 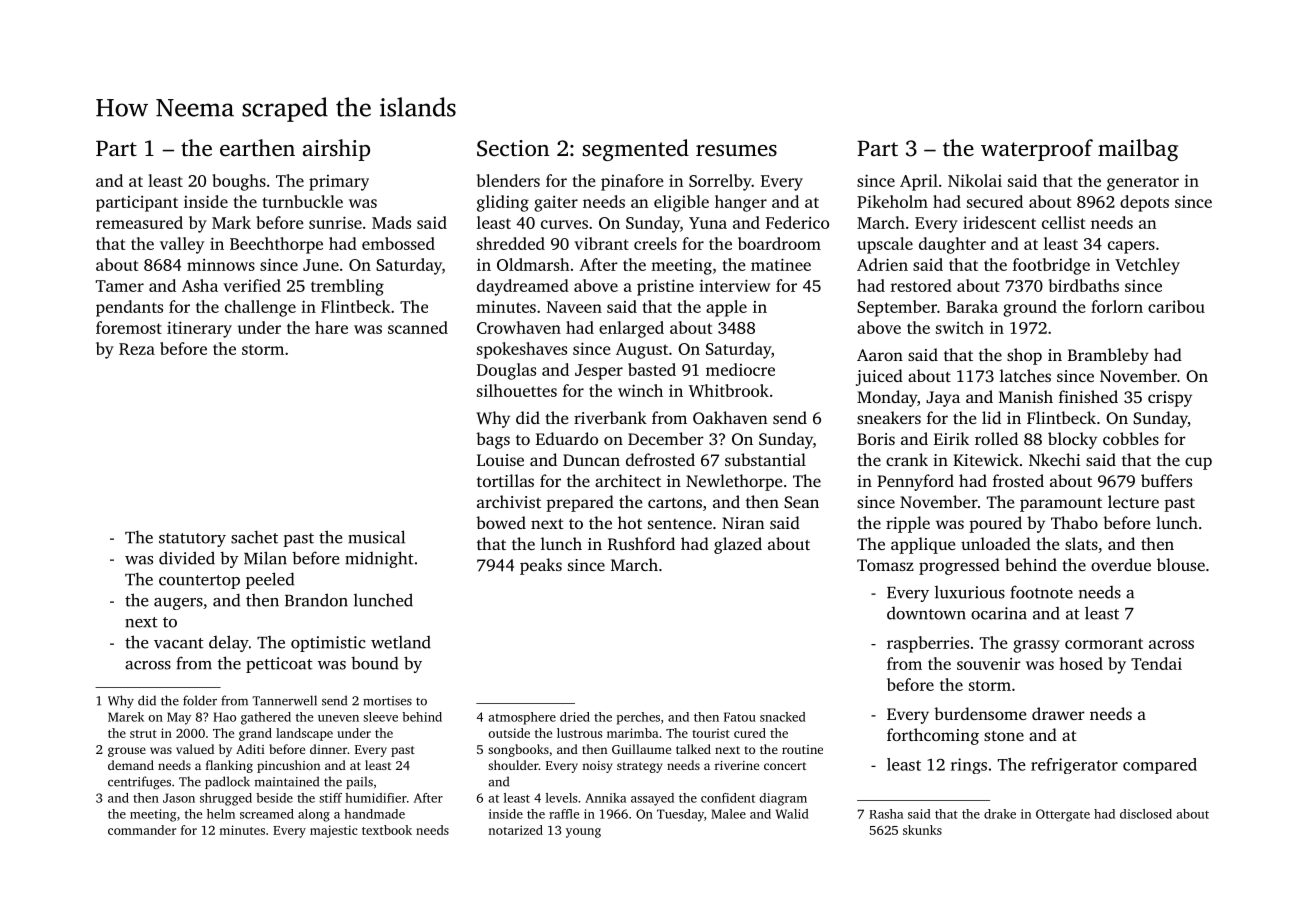 I want to click on disclosed, so click(x=1146, y=814).
